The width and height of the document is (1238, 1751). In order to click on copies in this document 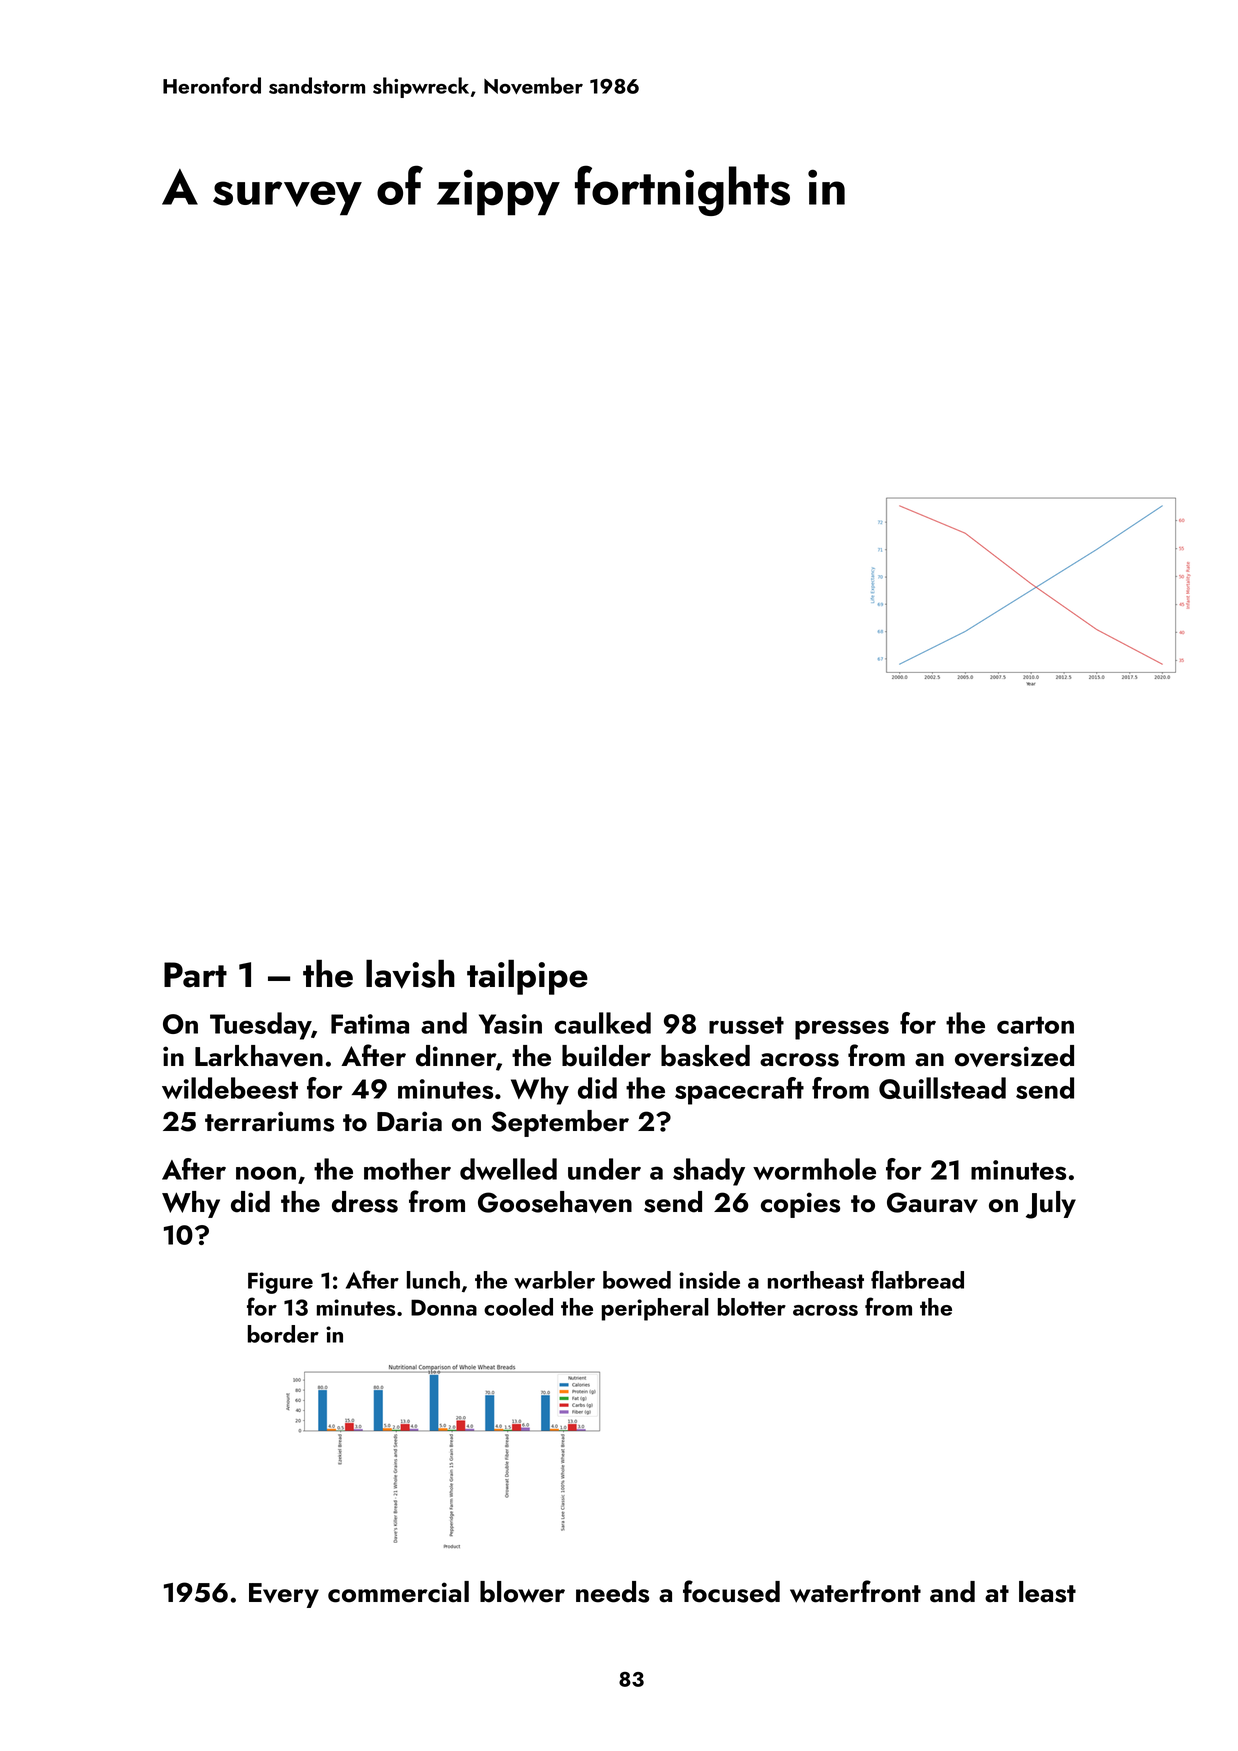, I will do `click(800, 1205)`.
